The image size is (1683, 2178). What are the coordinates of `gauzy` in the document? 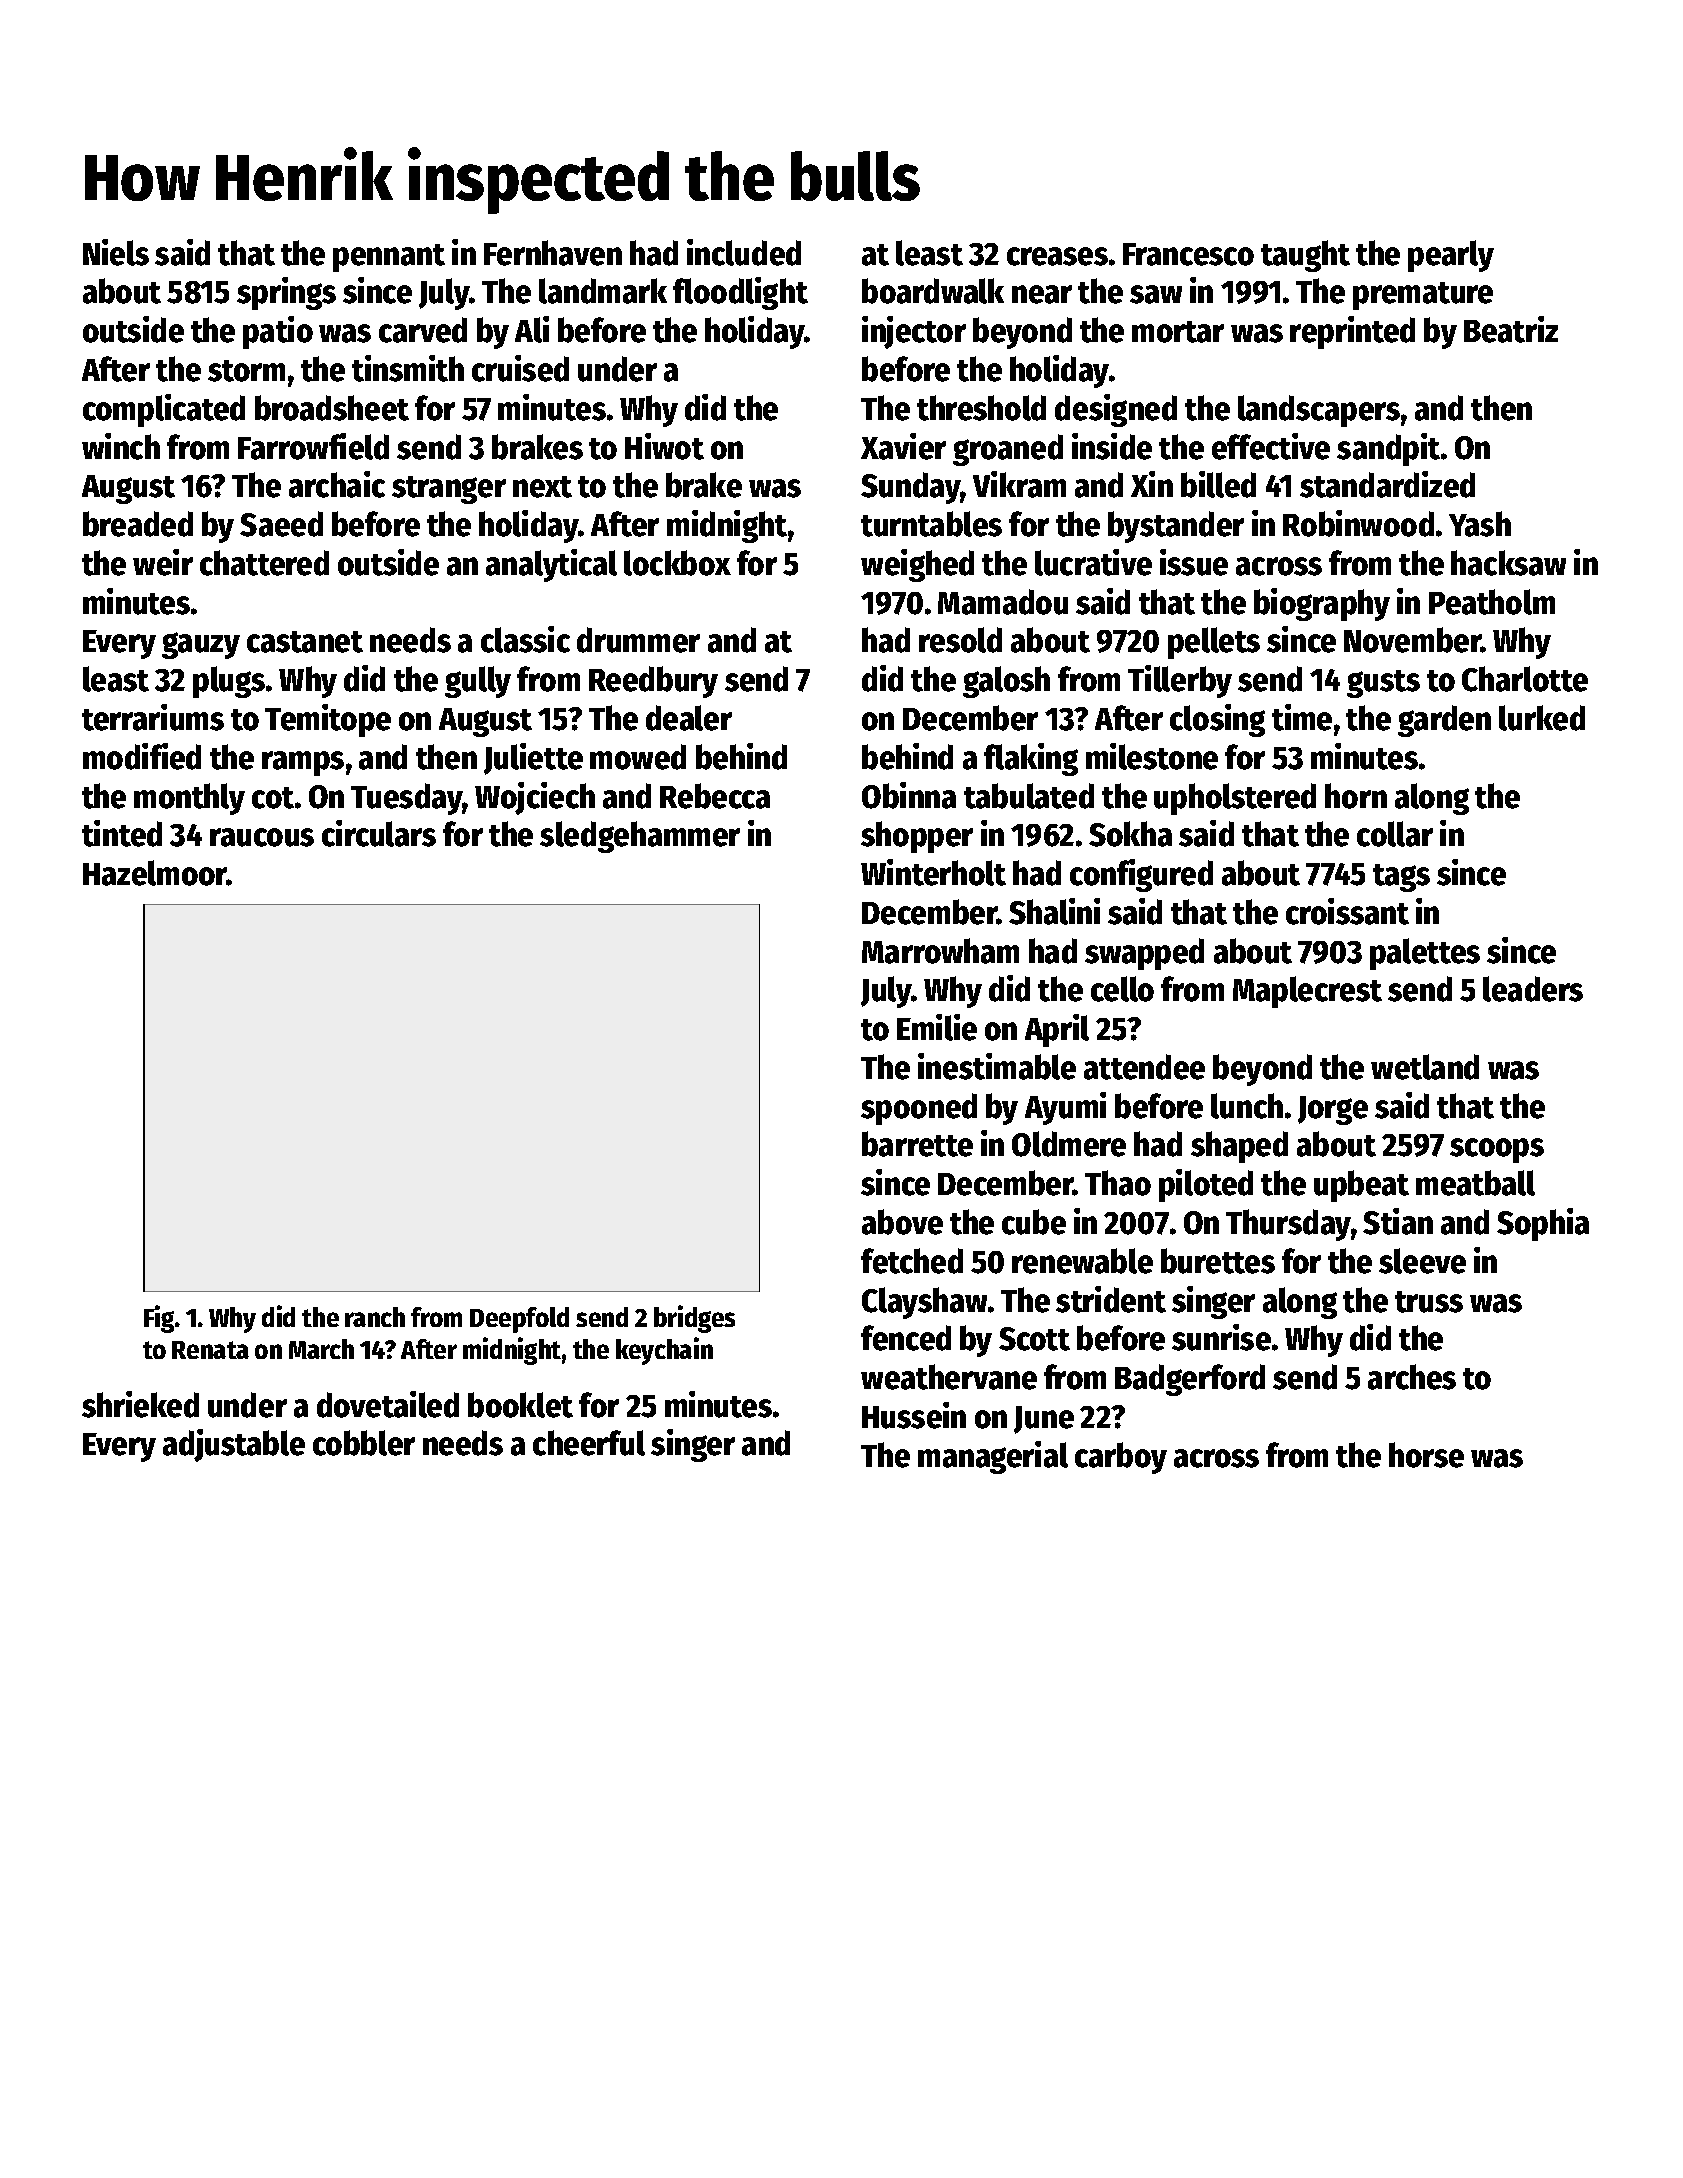 It's located at (201, 645).
